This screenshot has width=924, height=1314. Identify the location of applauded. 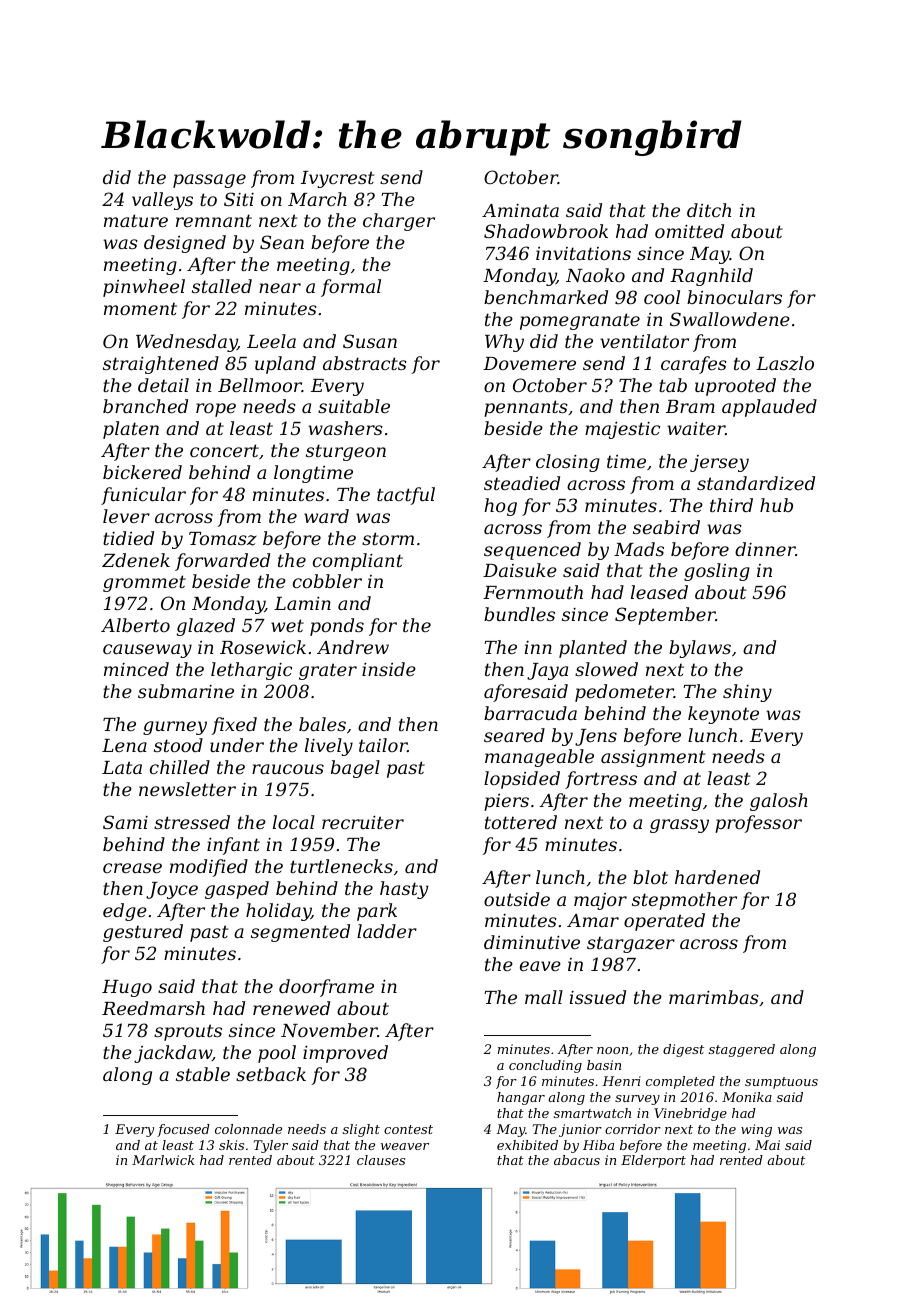
(769, 408).
